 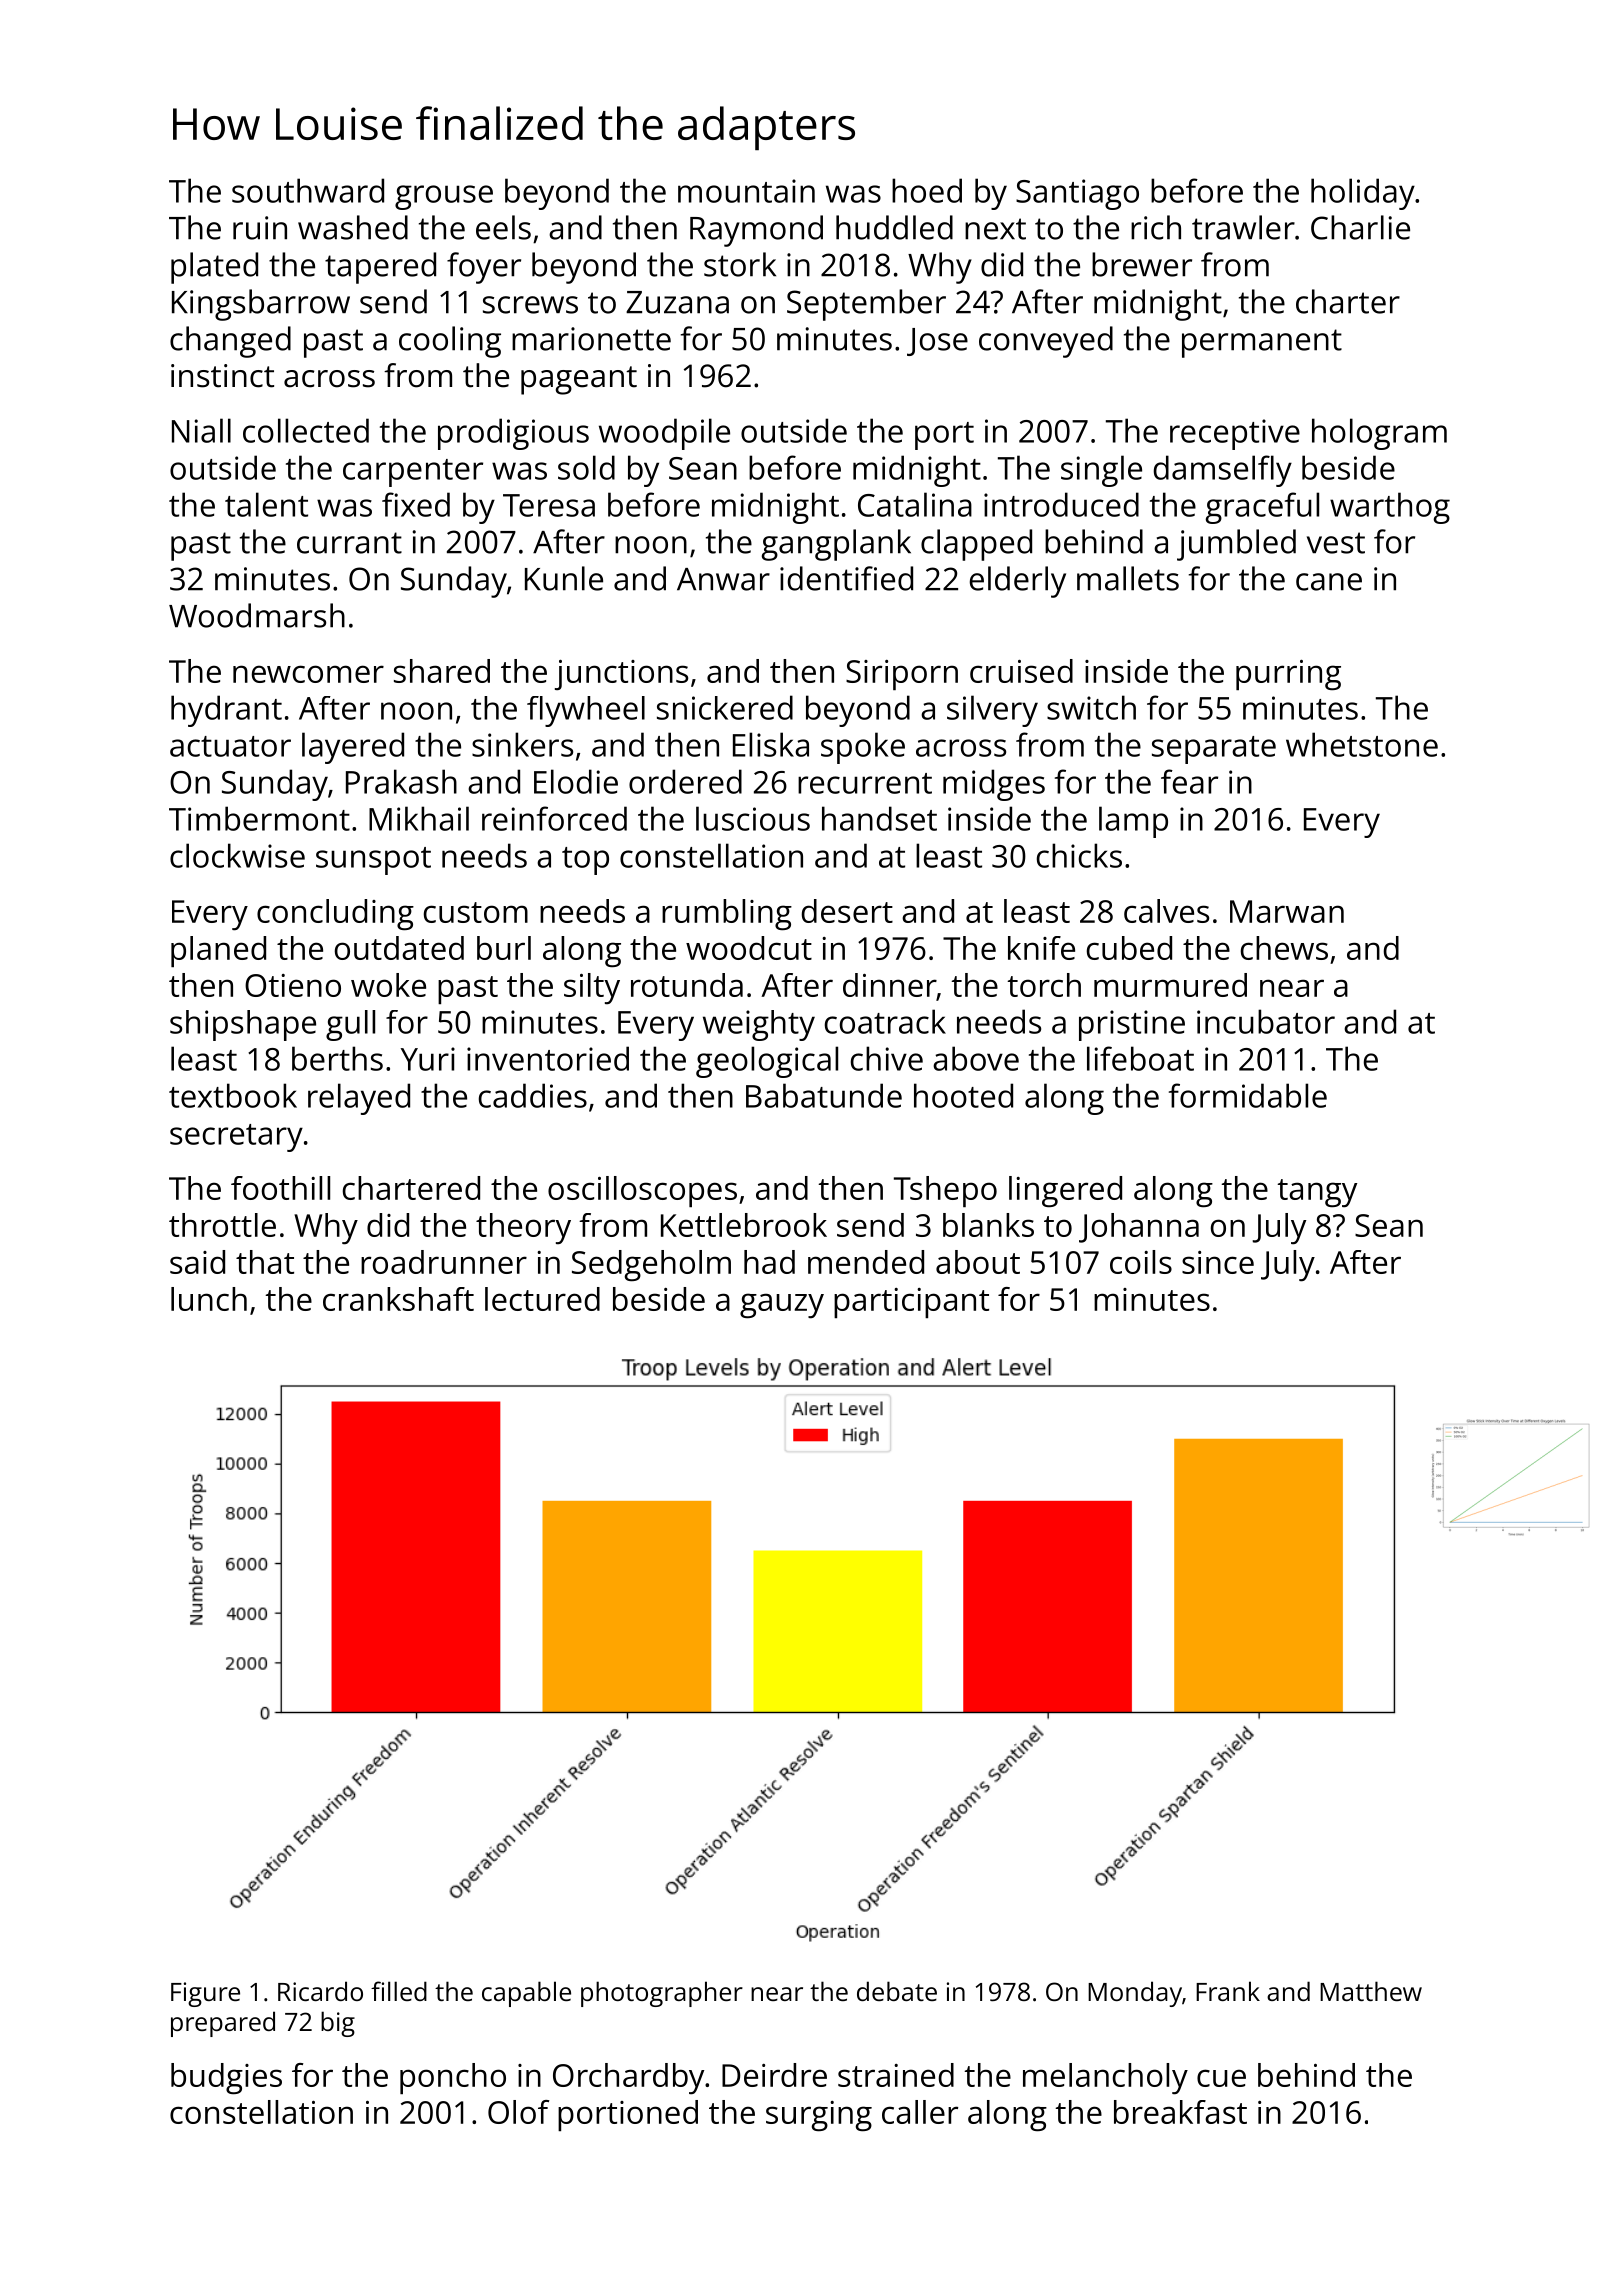 I want to click on debate, so click(x=897, y=1991).
